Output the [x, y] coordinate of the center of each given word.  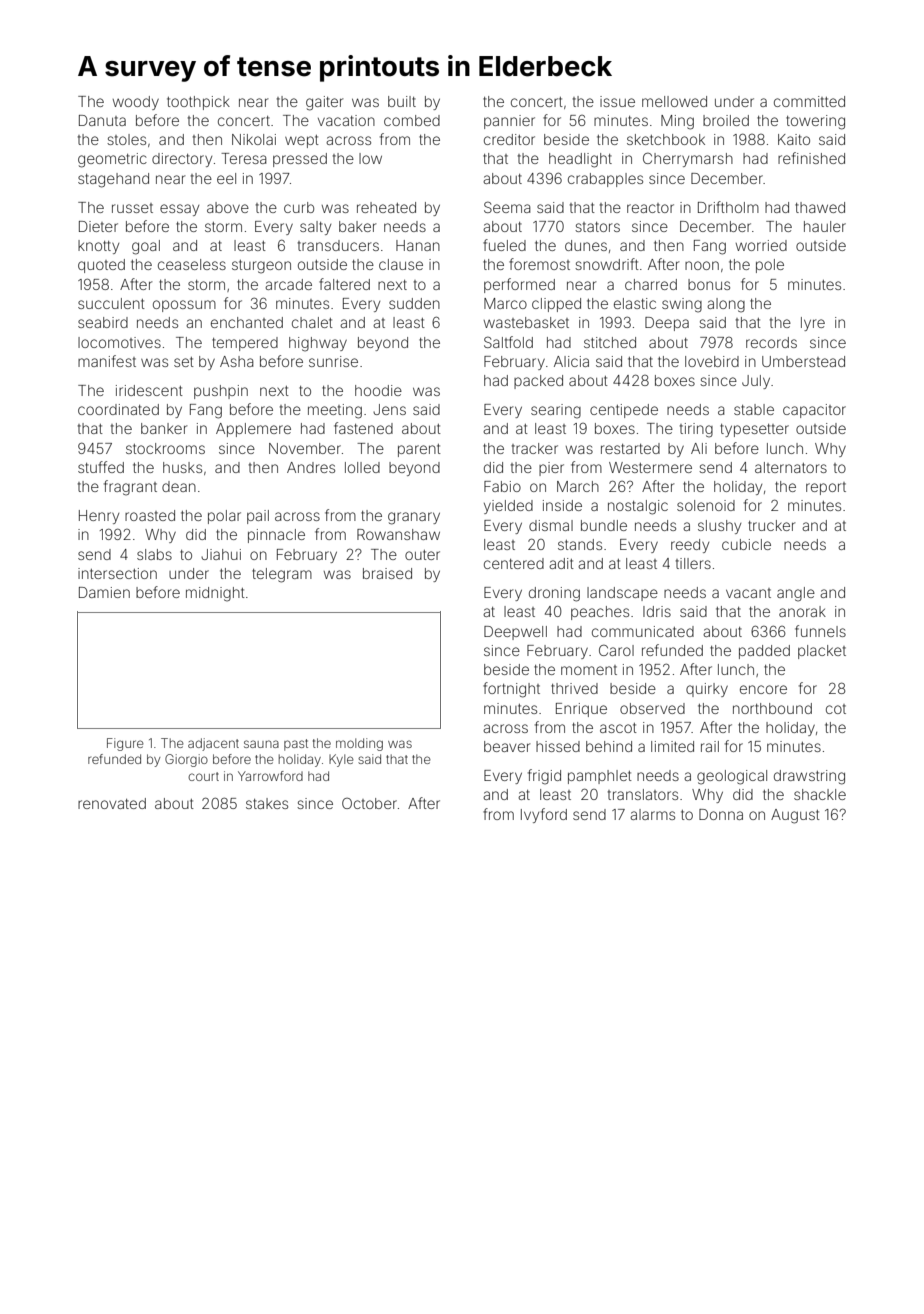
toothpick [198, 103]
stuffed [101, 467]
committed [809, 101]
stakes [267, 803]
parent [419, 450]
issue [617, 101]
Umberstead [803, 361]
